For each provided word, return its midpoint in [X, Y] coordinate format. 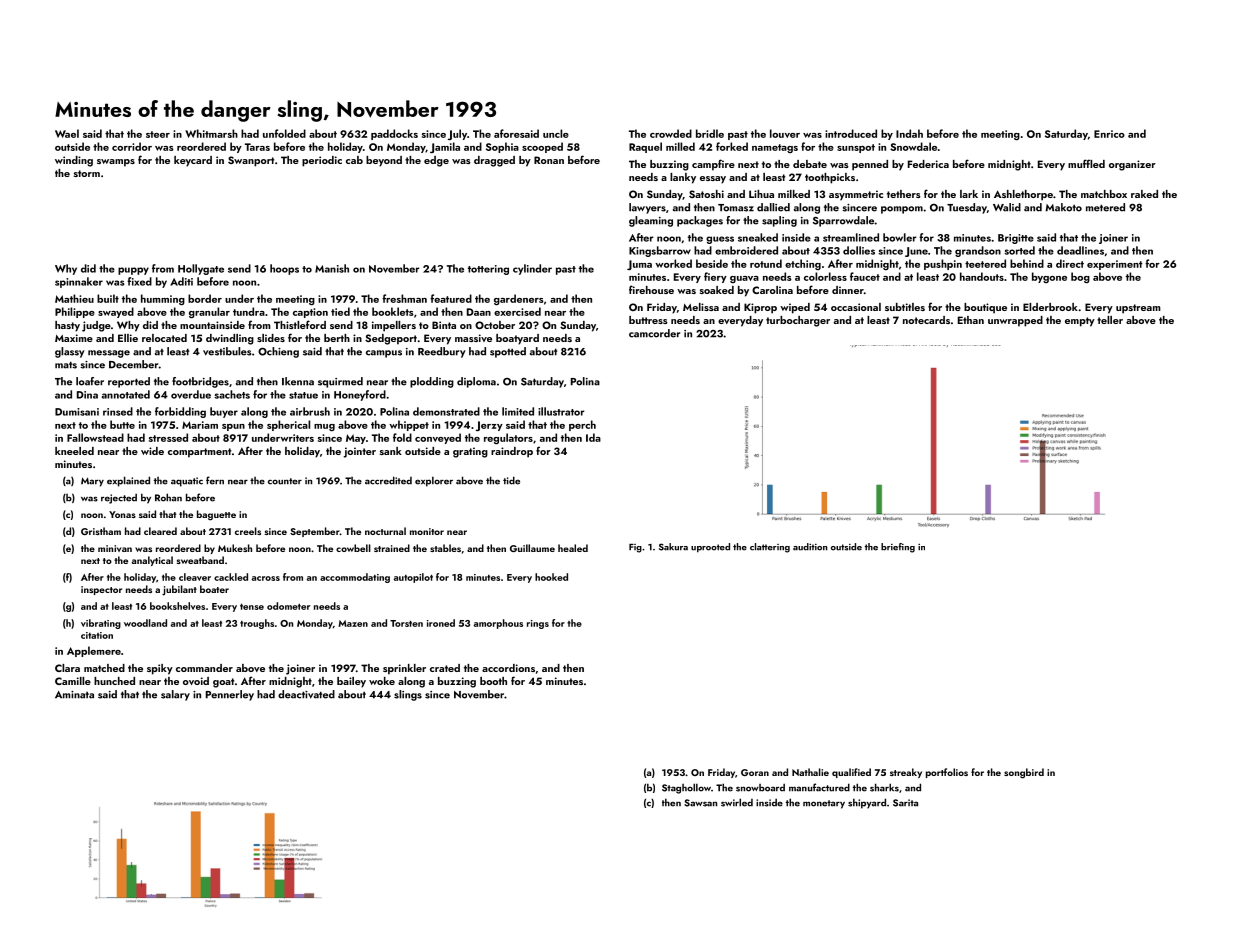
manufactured [819, 787]
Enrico [1109, 134]
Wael [67, 133]
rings [538, 624]
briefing [898, 548]
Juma [639, 265]
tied [340, 311]
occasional [856, 307]
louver [785, 133]
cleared [160, 531]
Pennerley [230, 695]
